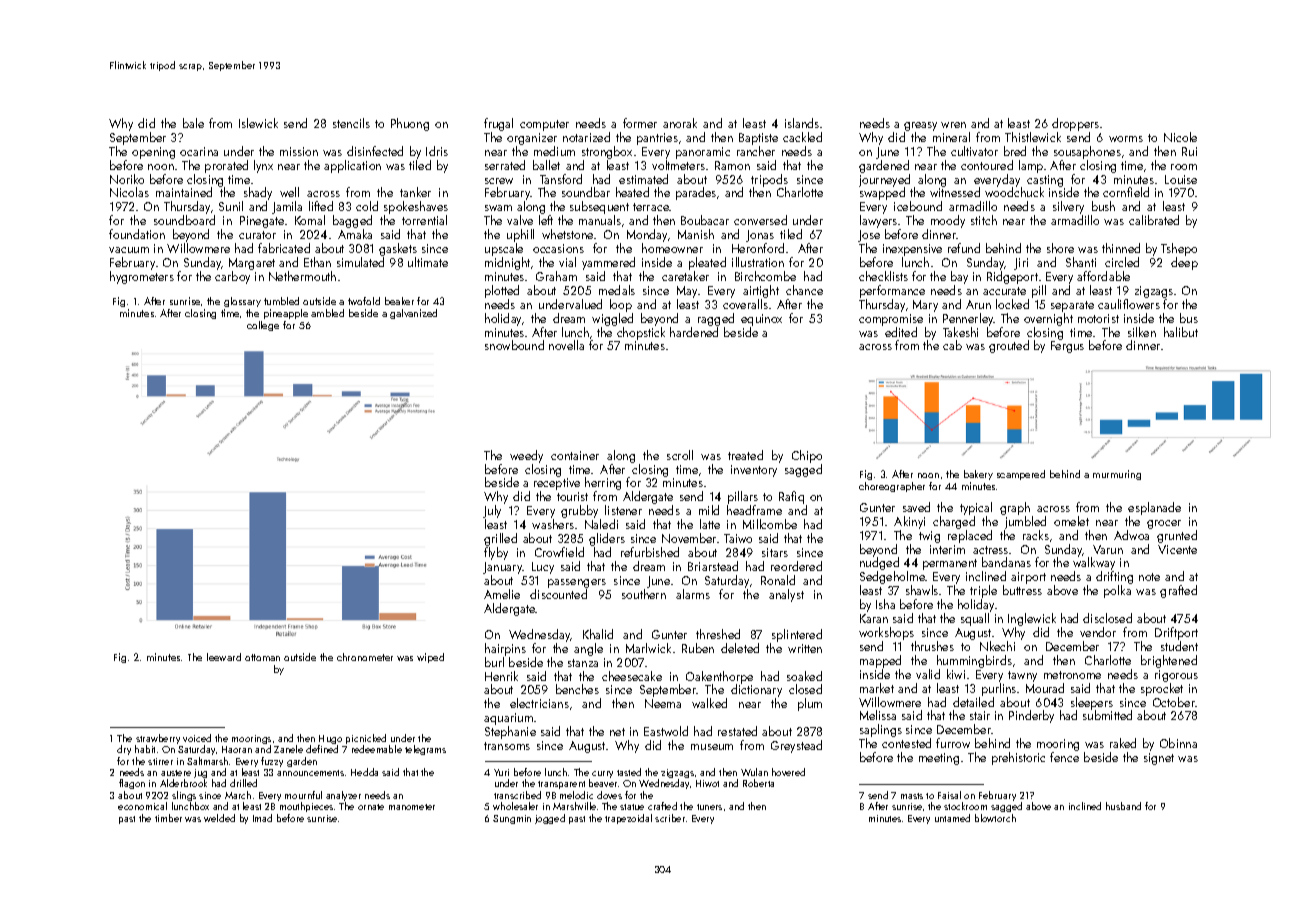 The width and height of the document is (1308, 924). Describe the element at coordinates (1075, 124) in the document. I see `droppers` at that location.
